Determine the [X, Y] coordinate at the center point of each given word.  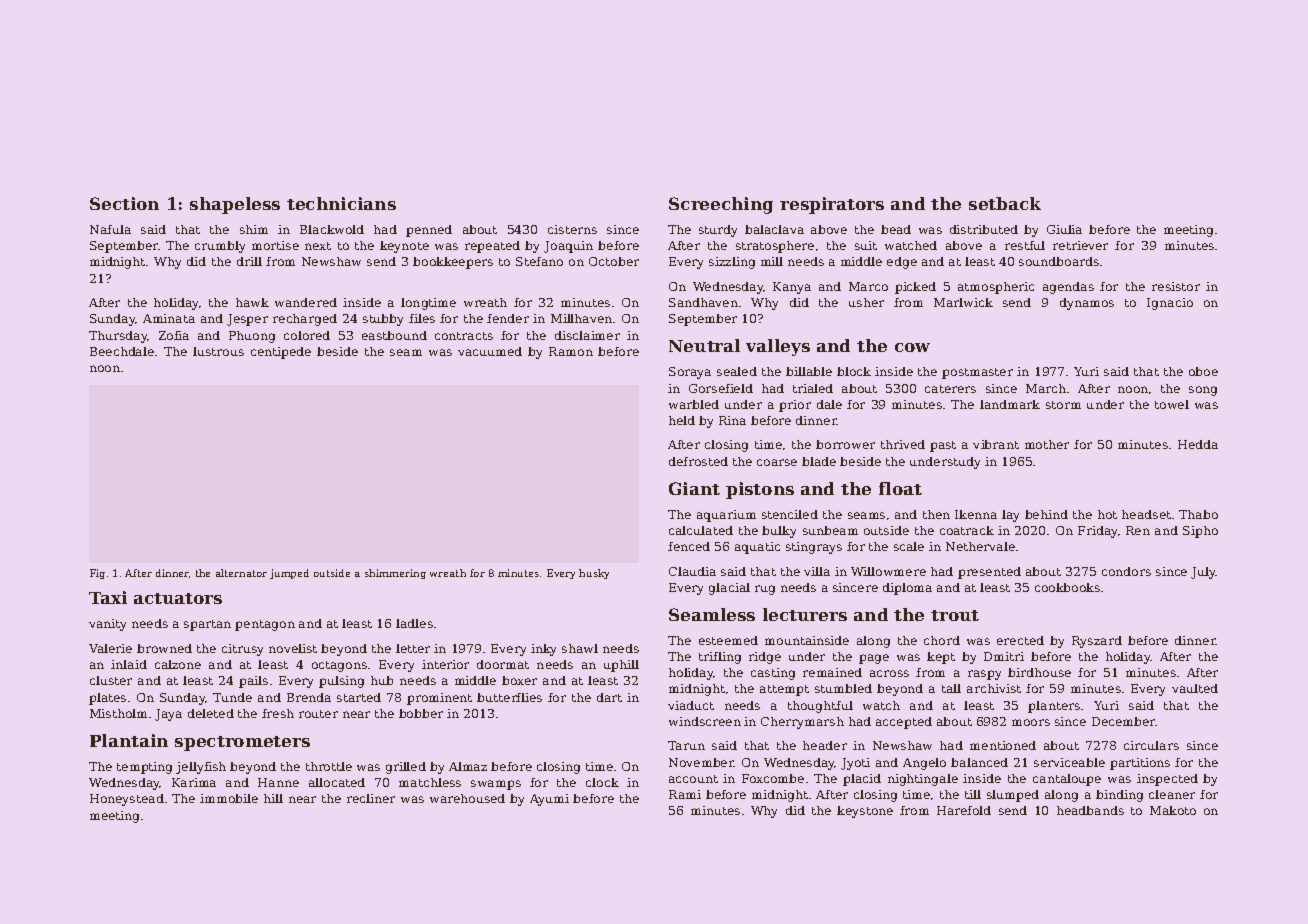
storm [1063, 405]
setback [1005, 203]
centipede [281, 353]
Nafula [110, 229]
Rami [685, 794]
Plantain [129, 740]
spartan [207, 625]
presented [989, 573]
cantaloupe [1067, 780]
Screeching [721, 205]
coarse [777, 462]
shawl [580, 648]
